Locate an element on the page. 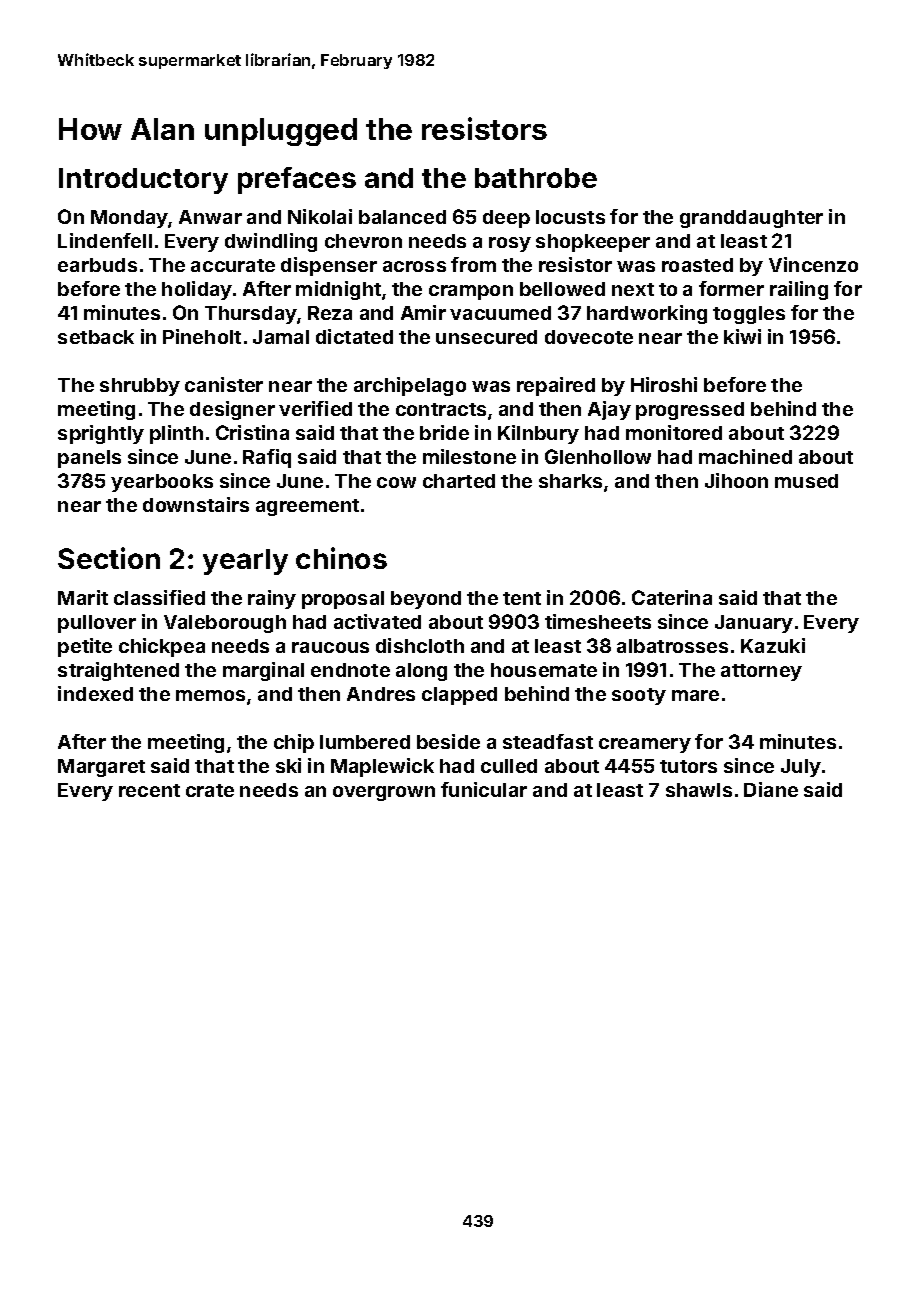 The image size is (924, 1311). downstairs is located at coordinates (196, 504).
